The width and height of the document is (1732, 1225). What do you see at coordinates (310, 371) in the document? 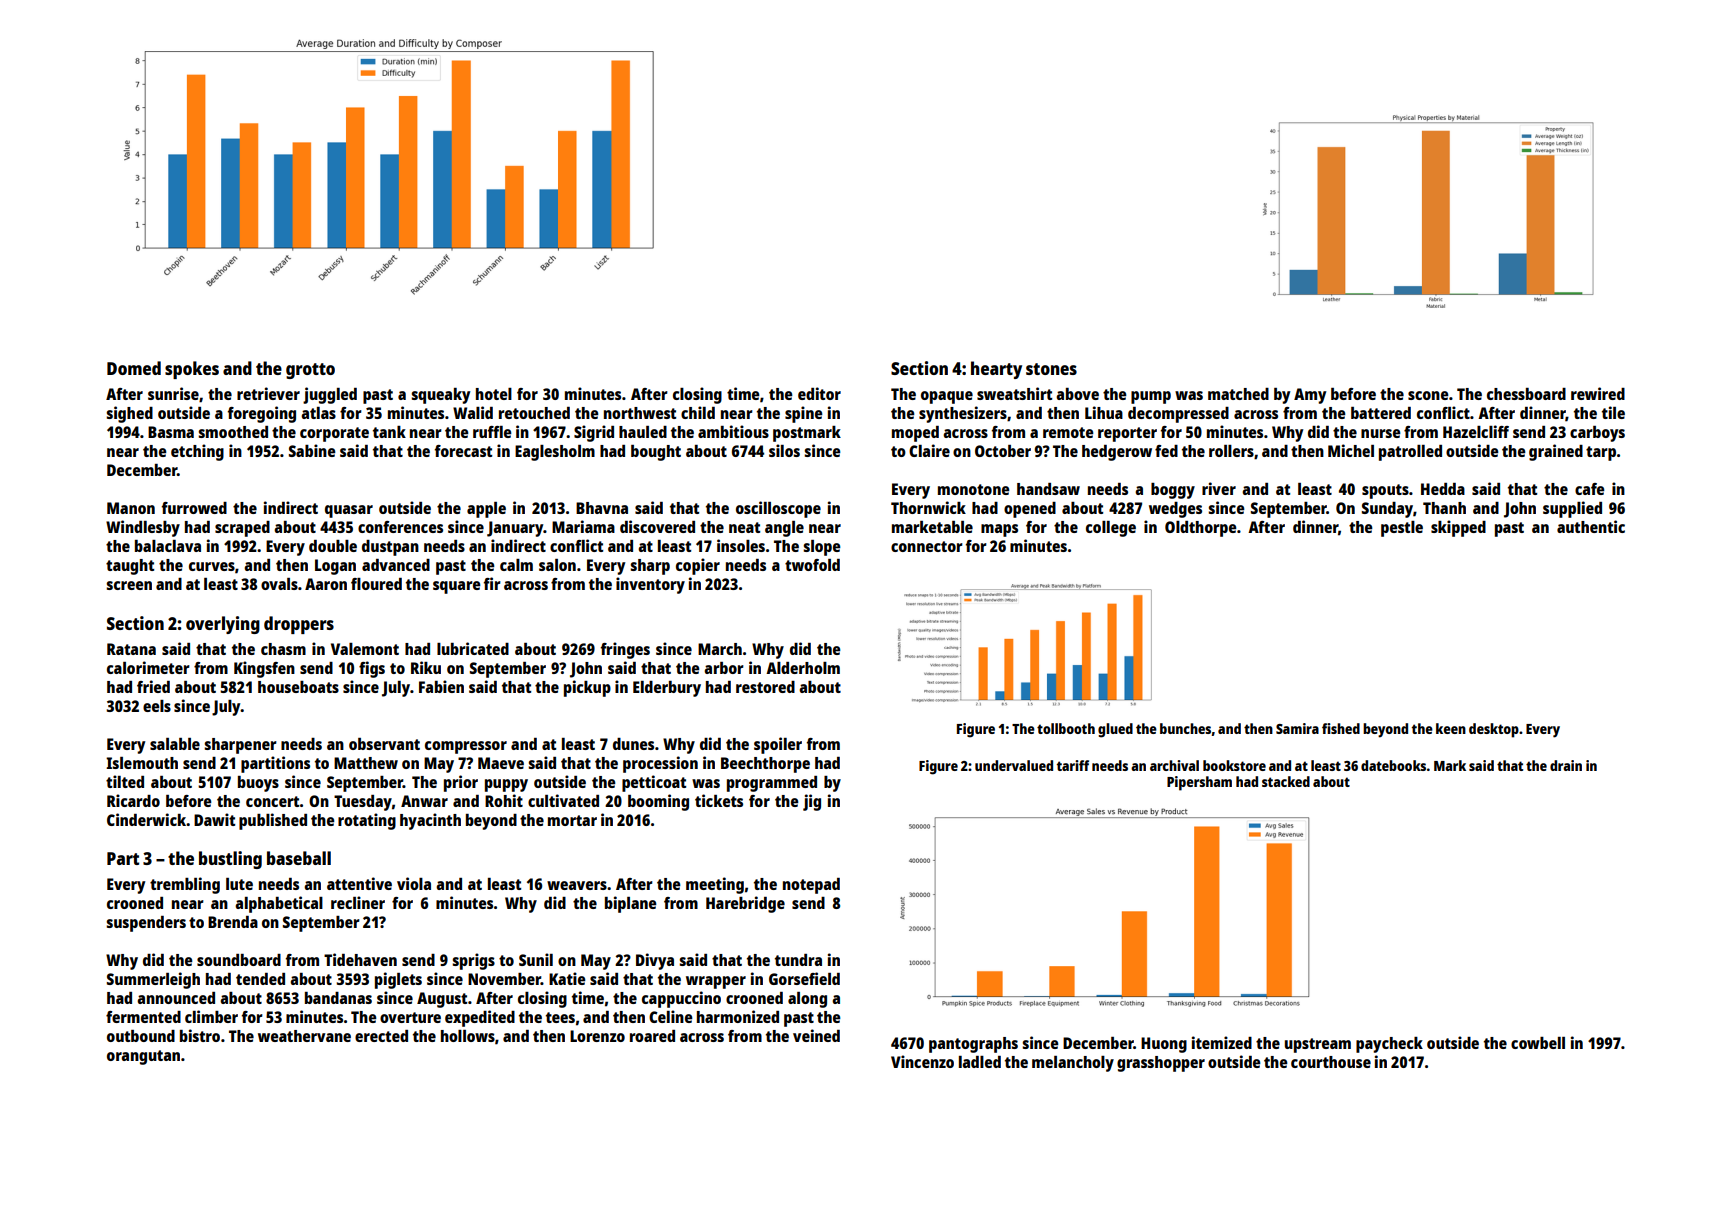
I see `grotto` at bounding box center [310, 371].
